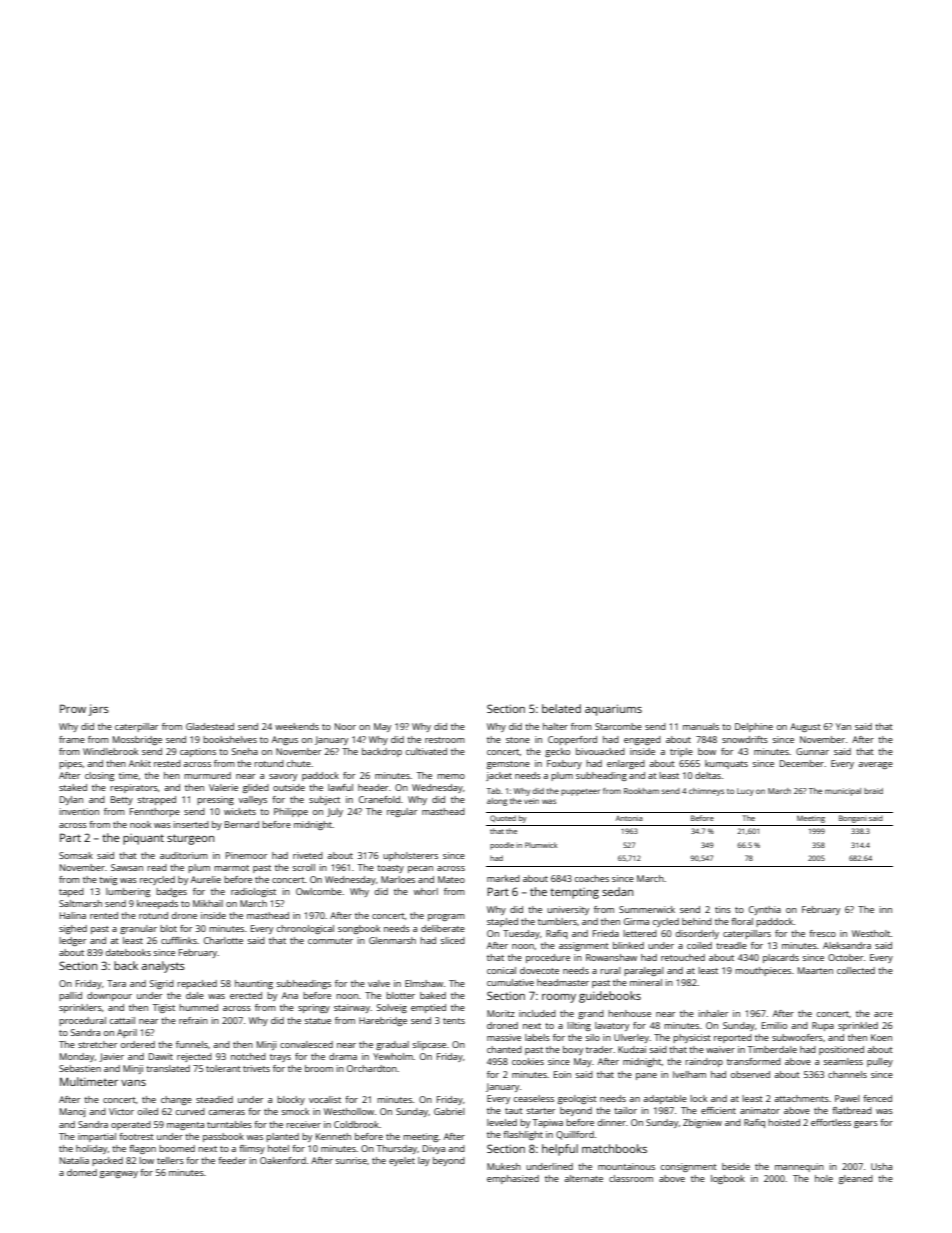 This screenshot has width=952, height=1233. I want to click on weekends, so click(297, 726).
